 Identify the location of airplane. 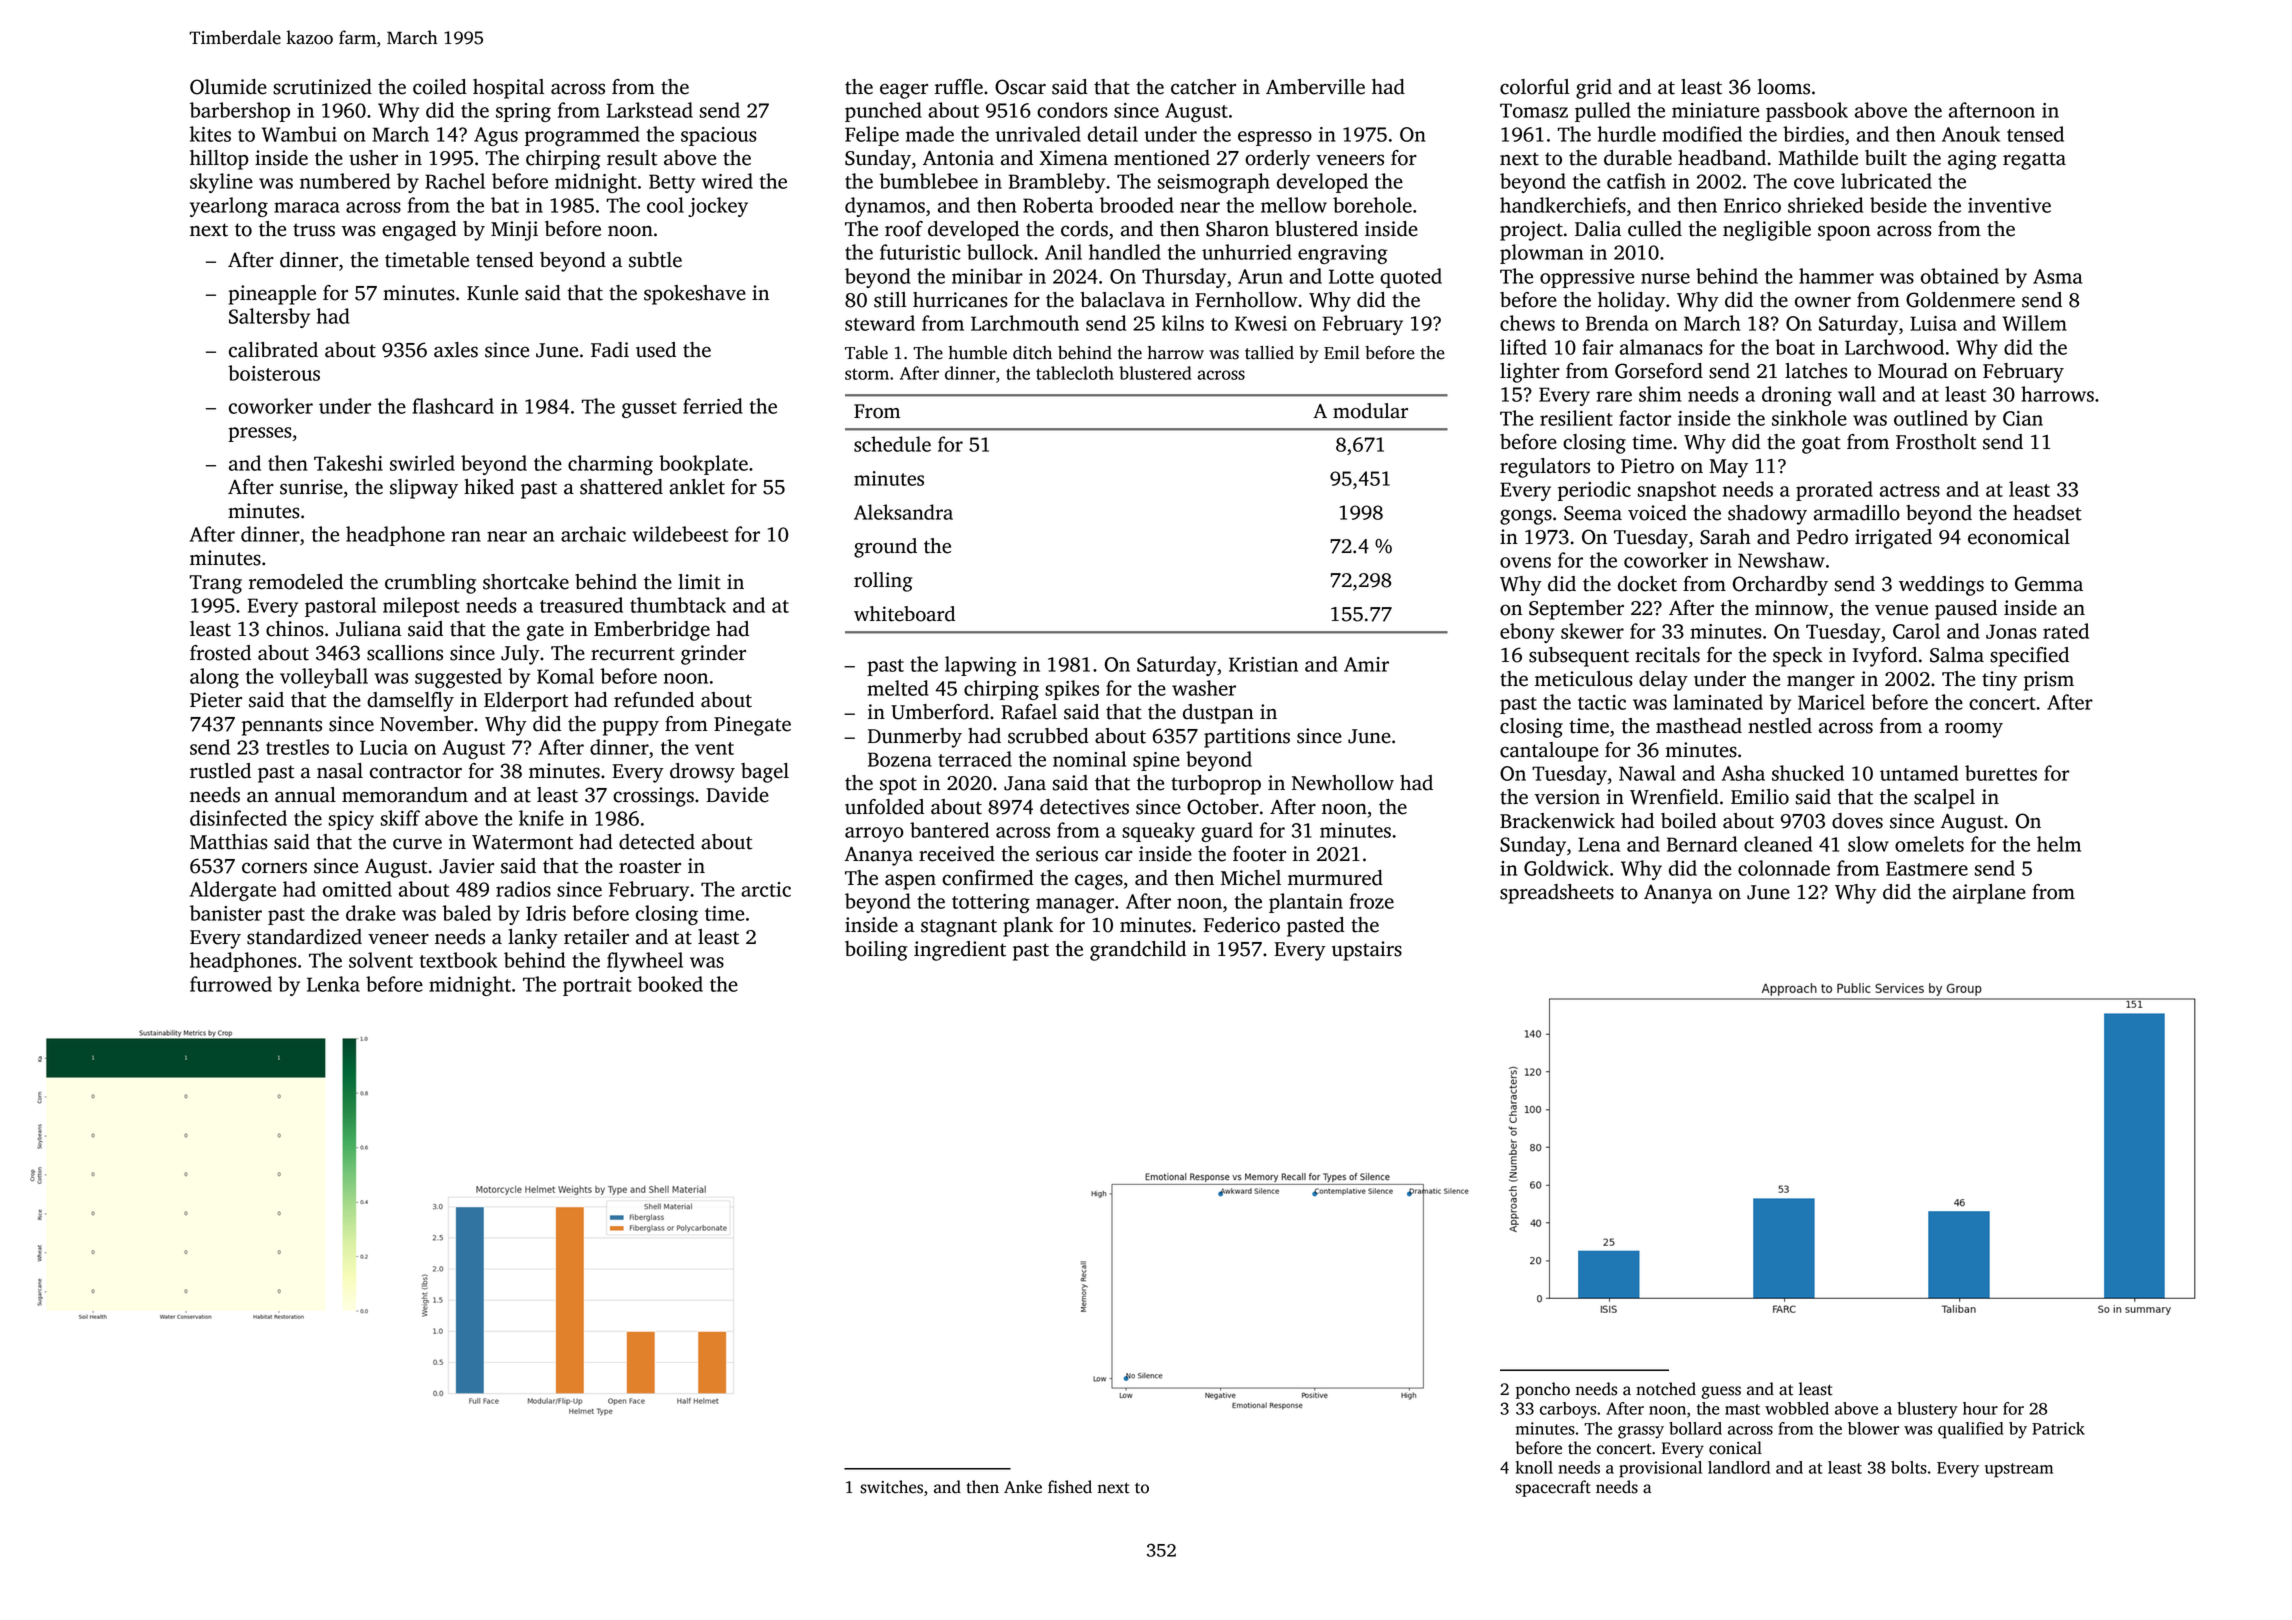
(1989, 894).
